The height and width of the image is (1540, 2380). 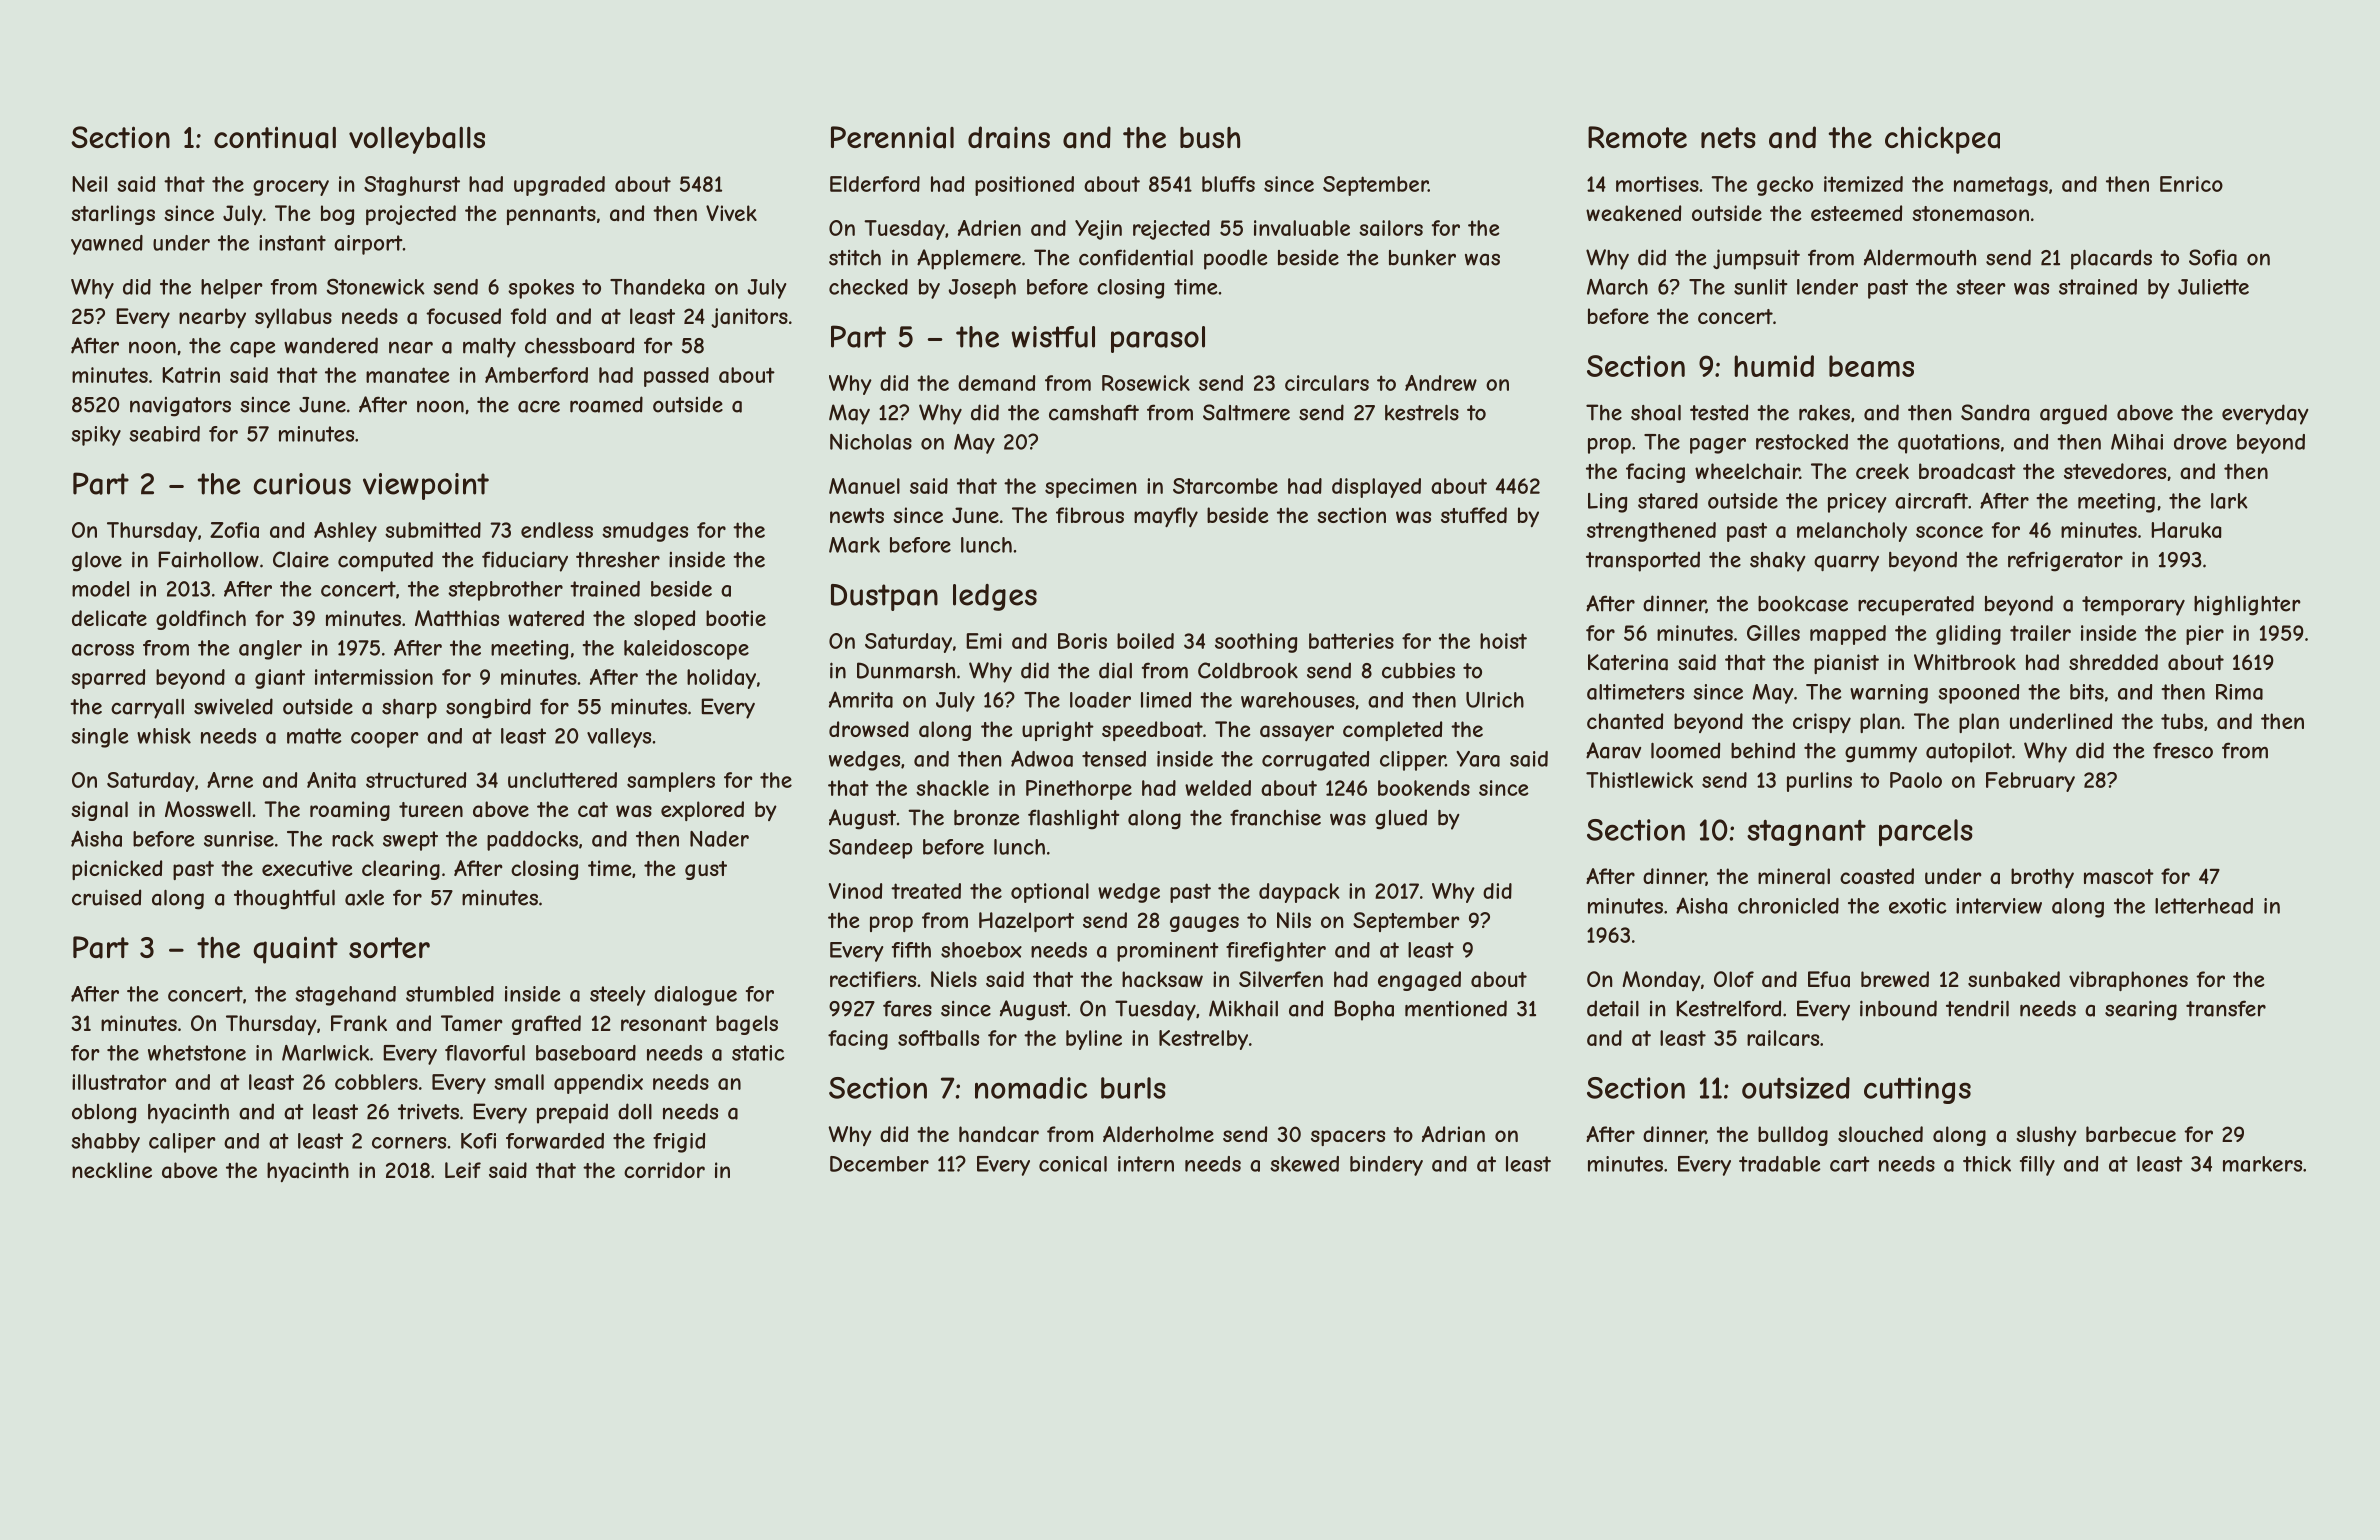 What do you see at coordinates (2205, 635) in the image?
I see `pier` at bounding box center [2205, 635].
